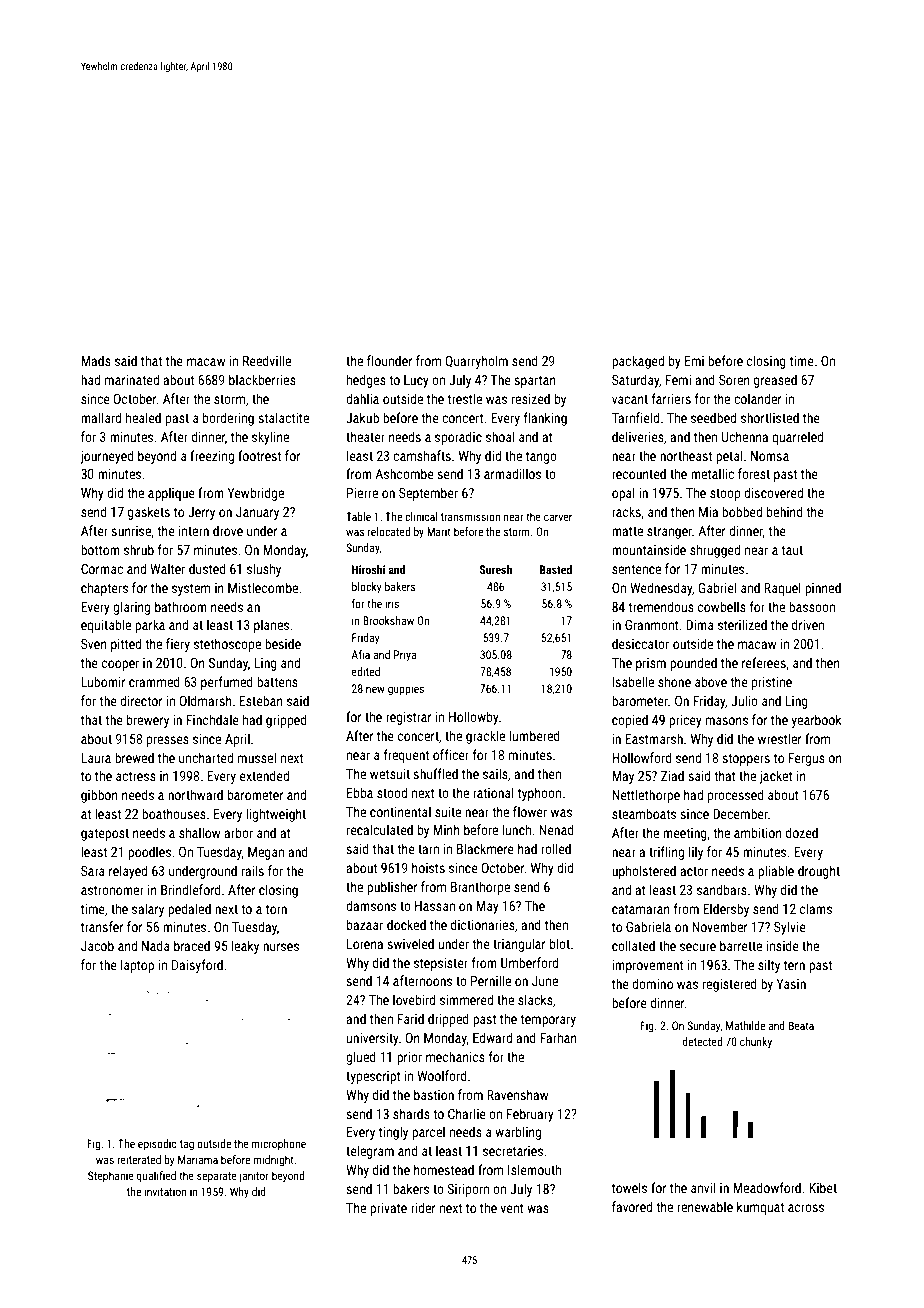 This document has width=924, height=1308. I want to click on spartan, so click(535, 382).
